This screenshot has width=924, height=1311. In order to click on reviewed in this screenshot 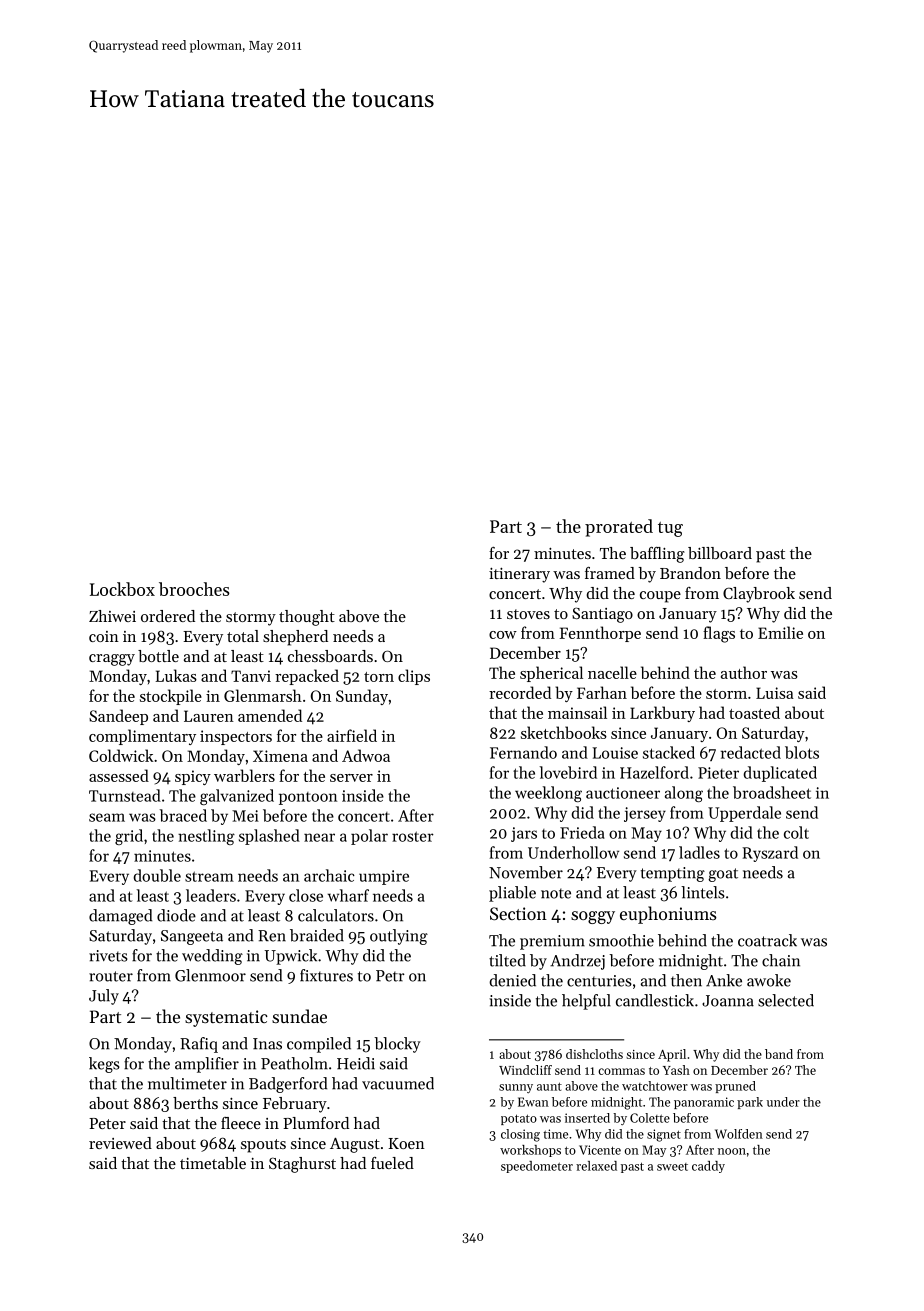, I will do `click(120, 1143)`.
